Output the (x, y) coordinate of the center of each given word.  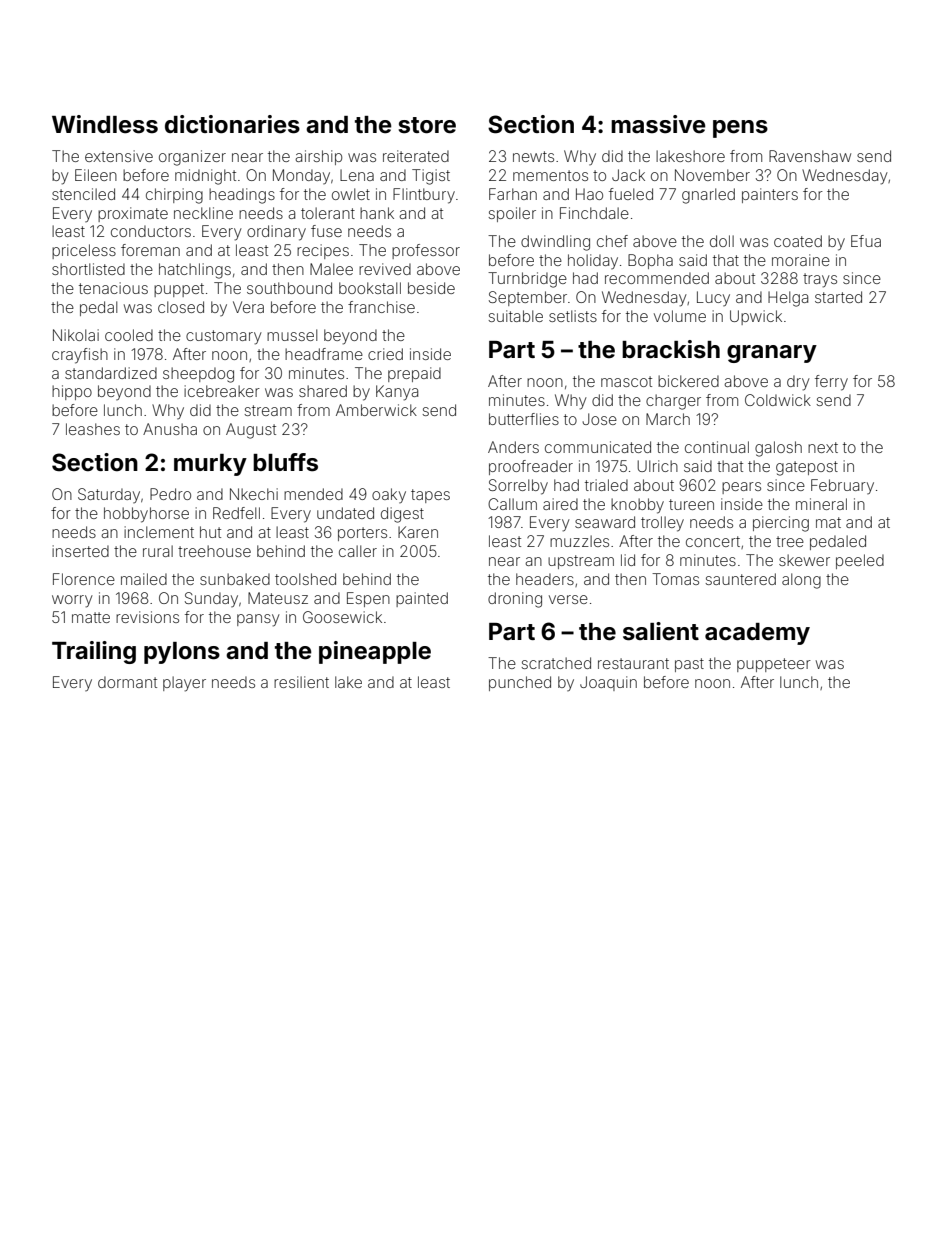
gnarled (708, 196)
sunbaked (235, 579)
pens (740, 129)
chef (612, 241)
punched (520, 683)
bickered (688, 381)
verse (568, 599)
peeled (860, 561)
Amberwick (376, 410)
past (689, 665)
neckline (203, 213)
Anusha (170, 429)
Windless (105, 124)
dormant (127, 682)
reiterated (416, 156)
